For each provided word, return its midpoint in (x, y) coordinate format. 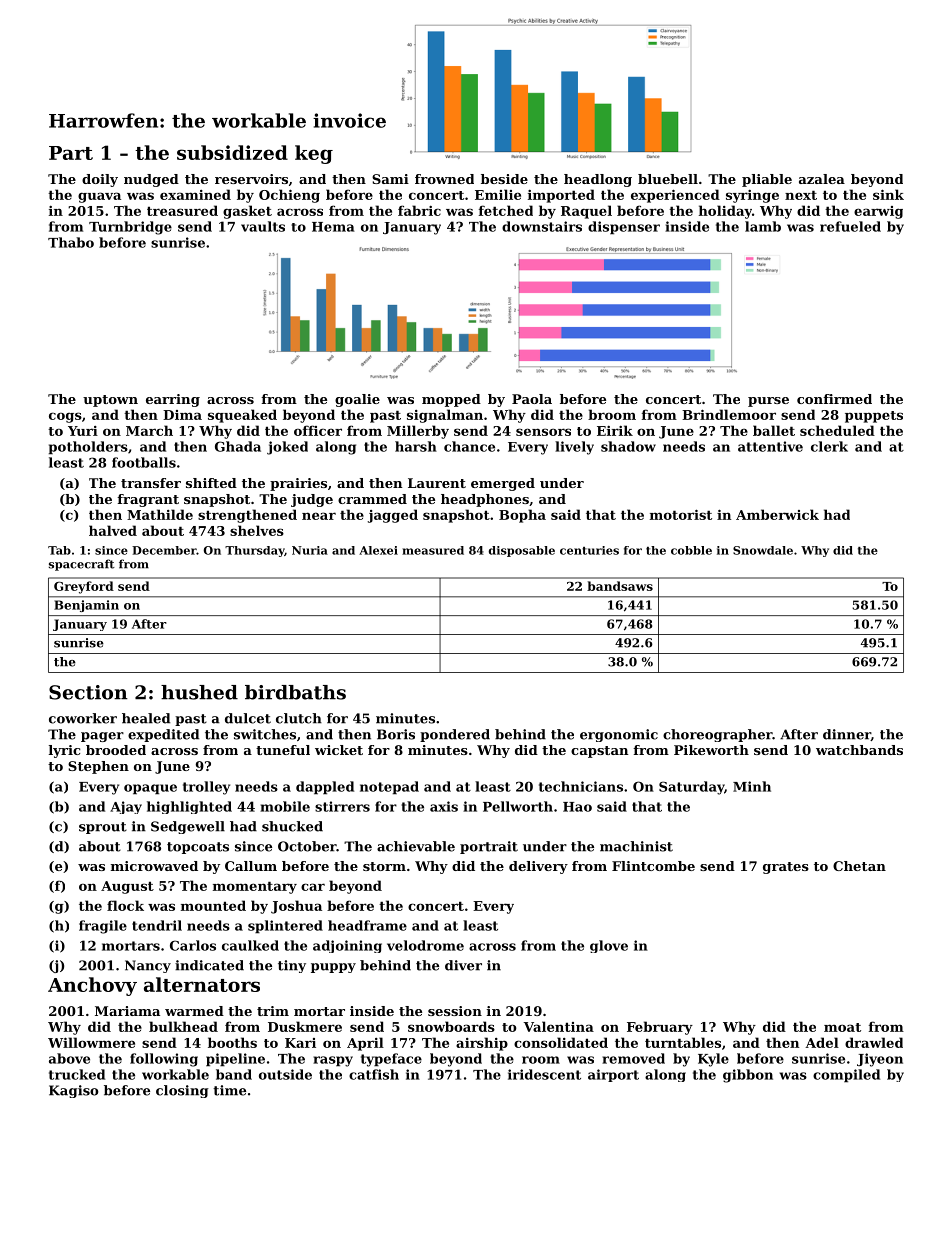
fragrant (148, 500)
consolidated (561, 1042)
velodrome (425, 945)
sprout (103, 828)
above (69, 1058)
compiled (846, 1076)
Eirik (615, 430)
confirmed (834, 399)
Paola (532, 399)
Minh (752, 786)
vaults (263, 226)
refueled (850, 226)
